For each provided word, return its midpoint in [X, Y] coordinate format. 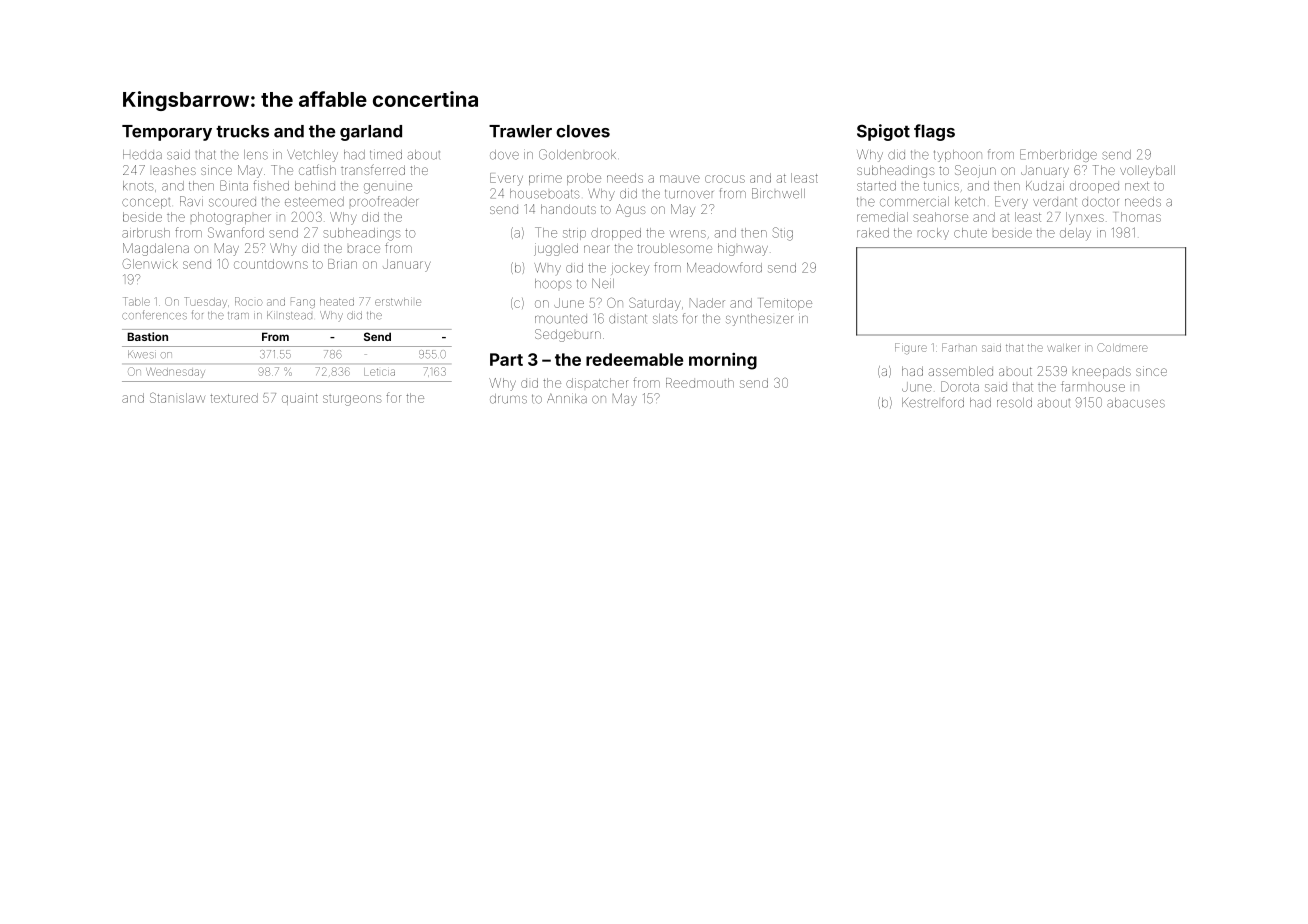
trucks [242, 131]
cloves [583, 131]
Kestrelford [933, 402]
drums [508, 399]
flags [934, 132]
